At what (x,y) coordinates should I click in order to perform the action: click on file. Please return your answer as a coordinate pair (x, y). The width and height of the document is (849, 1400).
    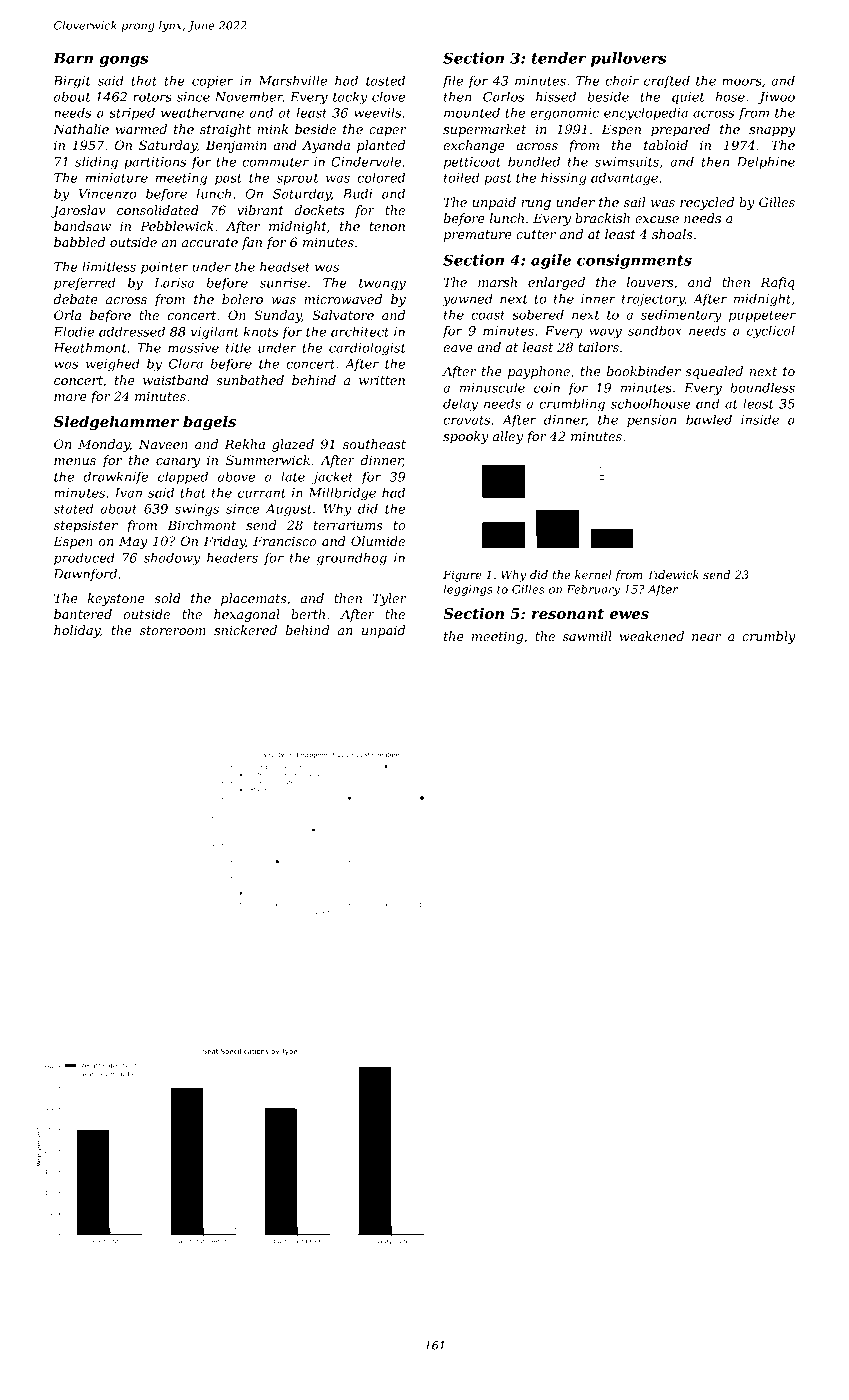
    Looking at the image, I should click on (452, 81).
